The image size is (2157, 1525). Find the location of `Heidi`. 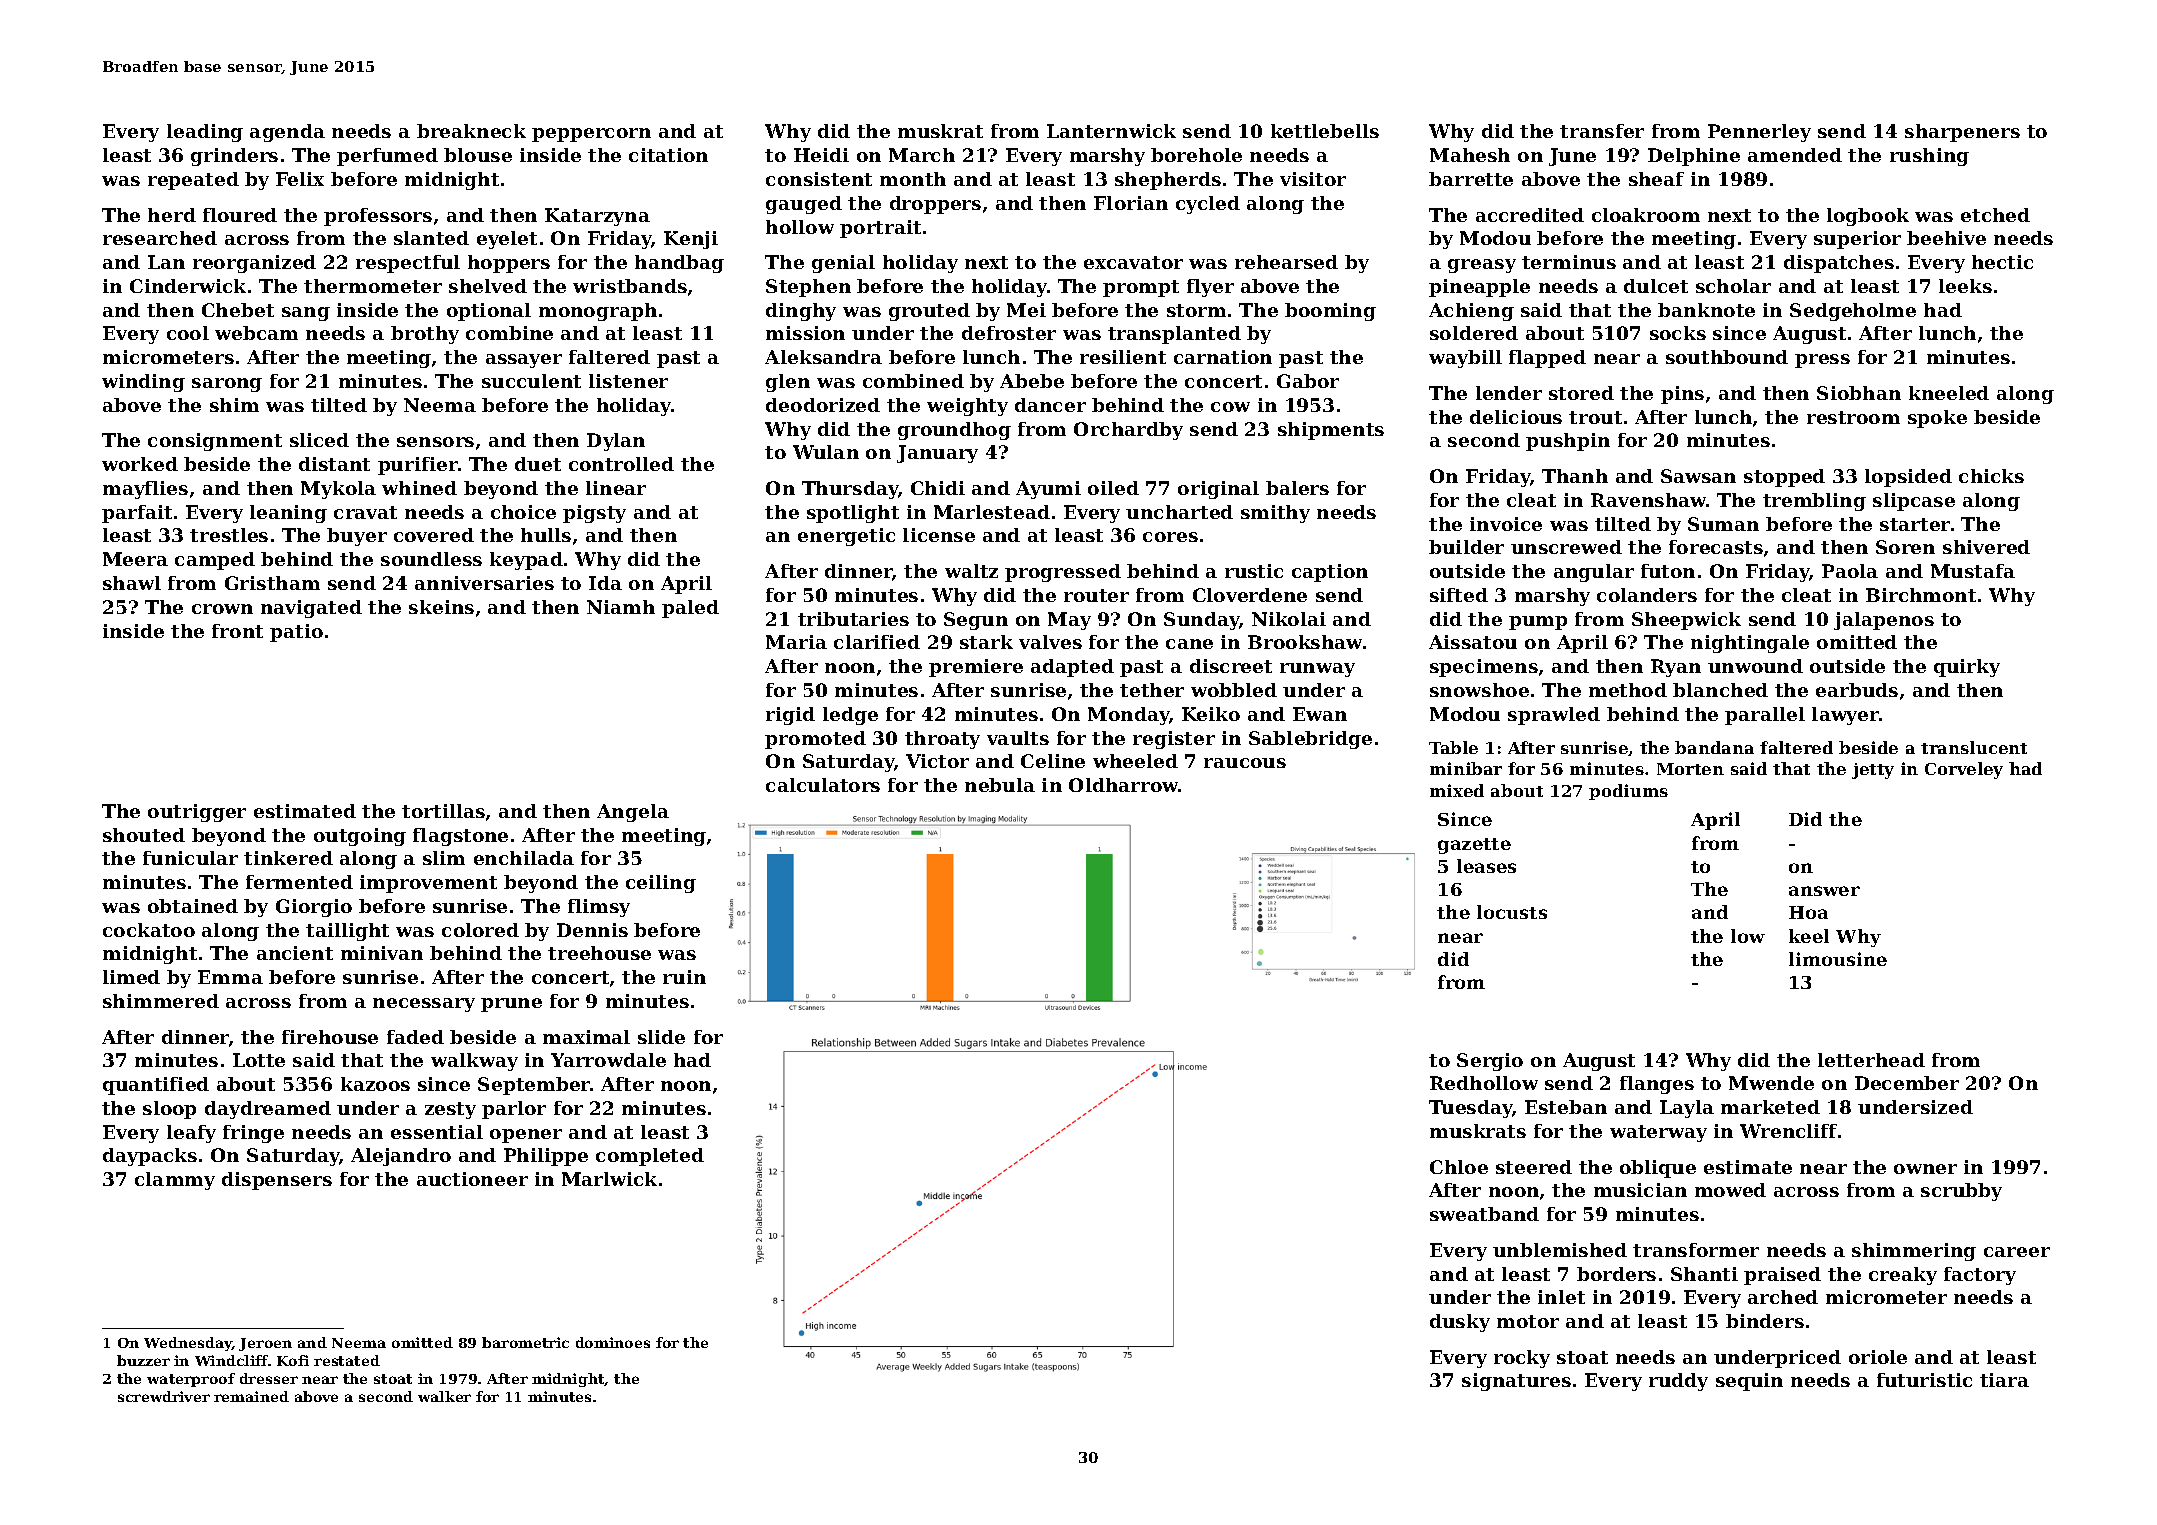

Heidi is located at coordinates (821, 155).
